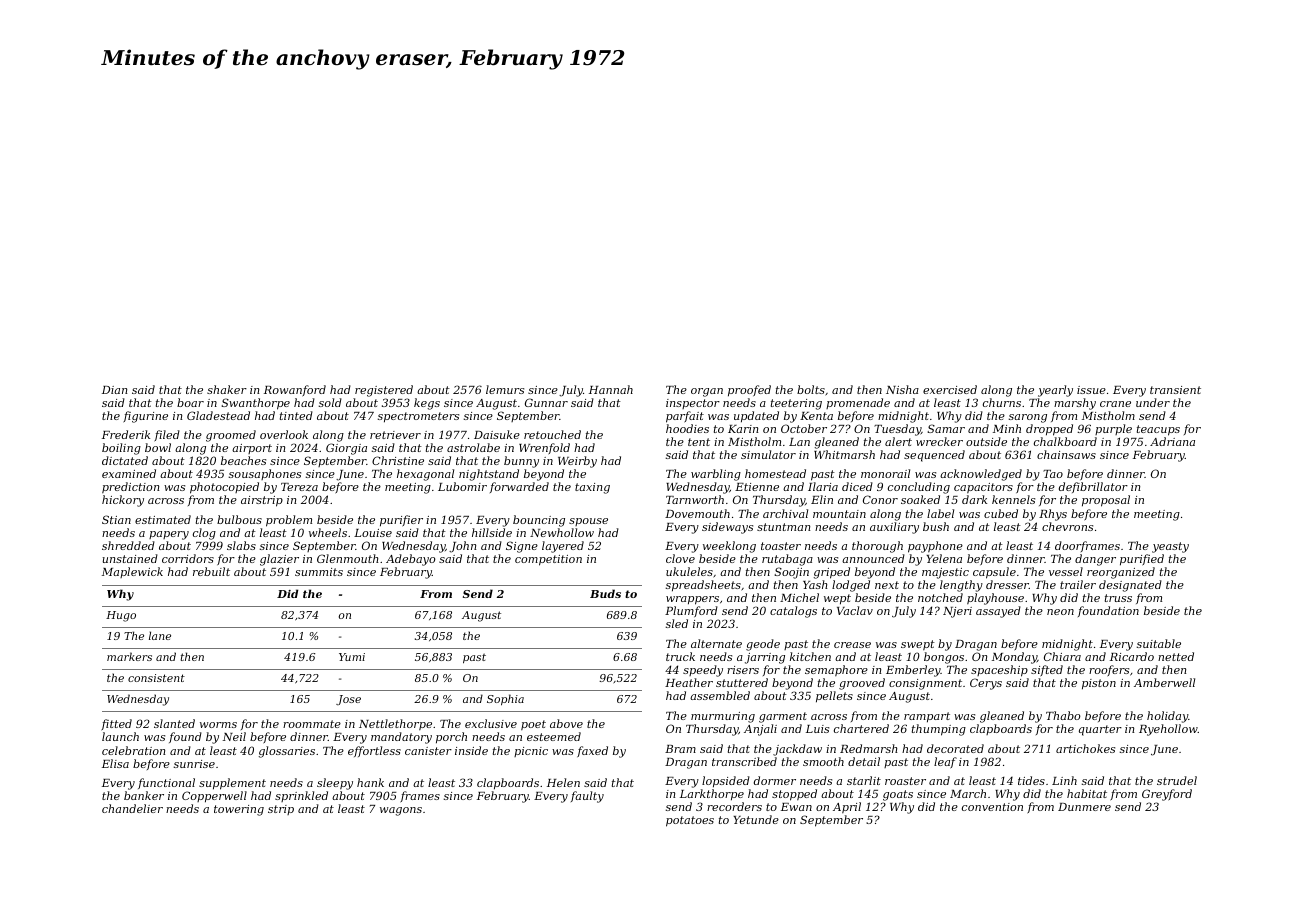 The height and width of the page is (924, 1308). Describe the element at coordinates (398, 460) in the page. I see `Christine` at that location.
